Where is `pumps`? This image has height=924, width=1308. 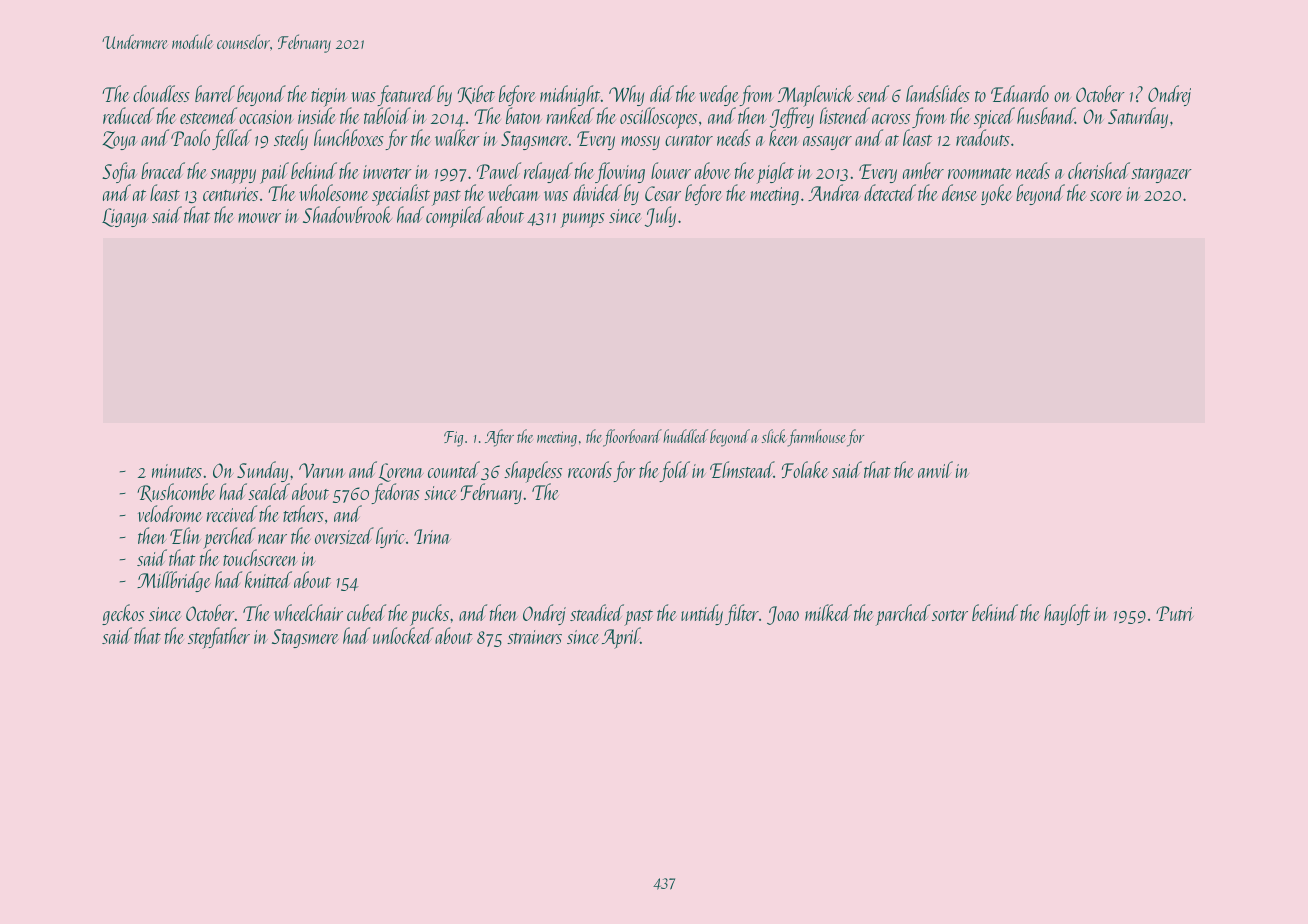 pumps is located at coordinates (582, 220).
